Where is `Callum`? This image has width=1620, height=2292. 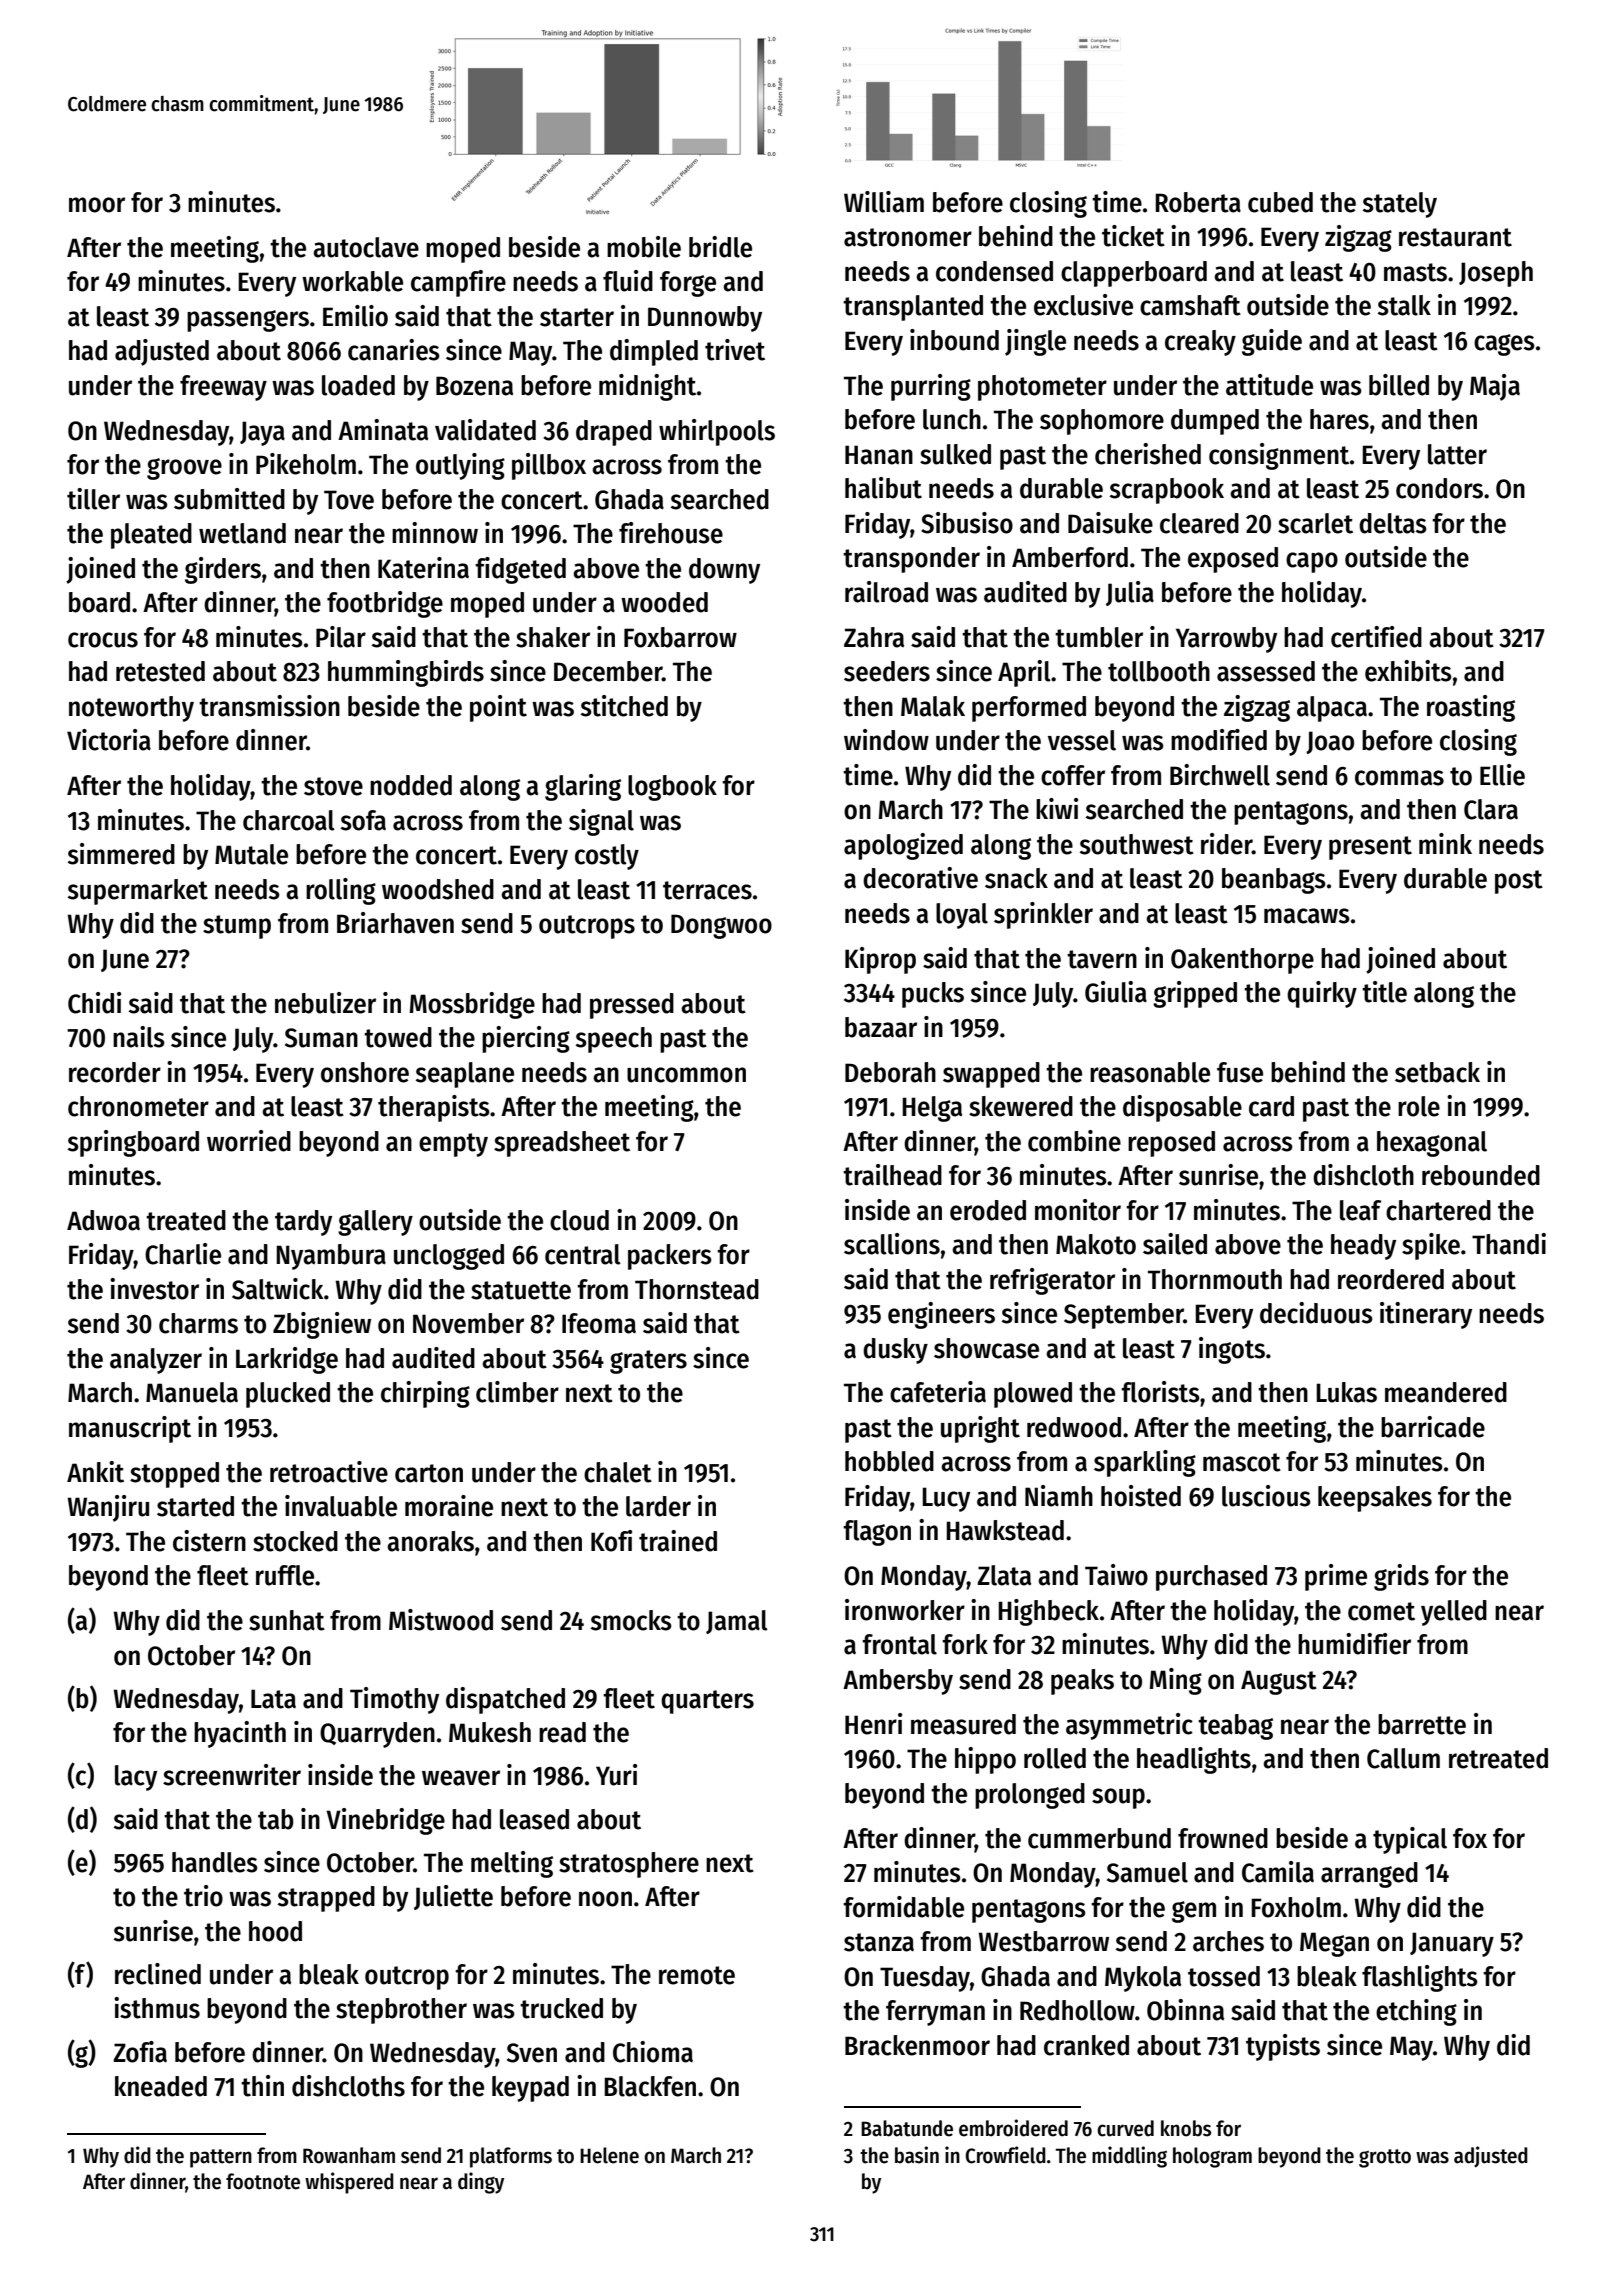 Callum is located at coordinates (1403, 1758).
